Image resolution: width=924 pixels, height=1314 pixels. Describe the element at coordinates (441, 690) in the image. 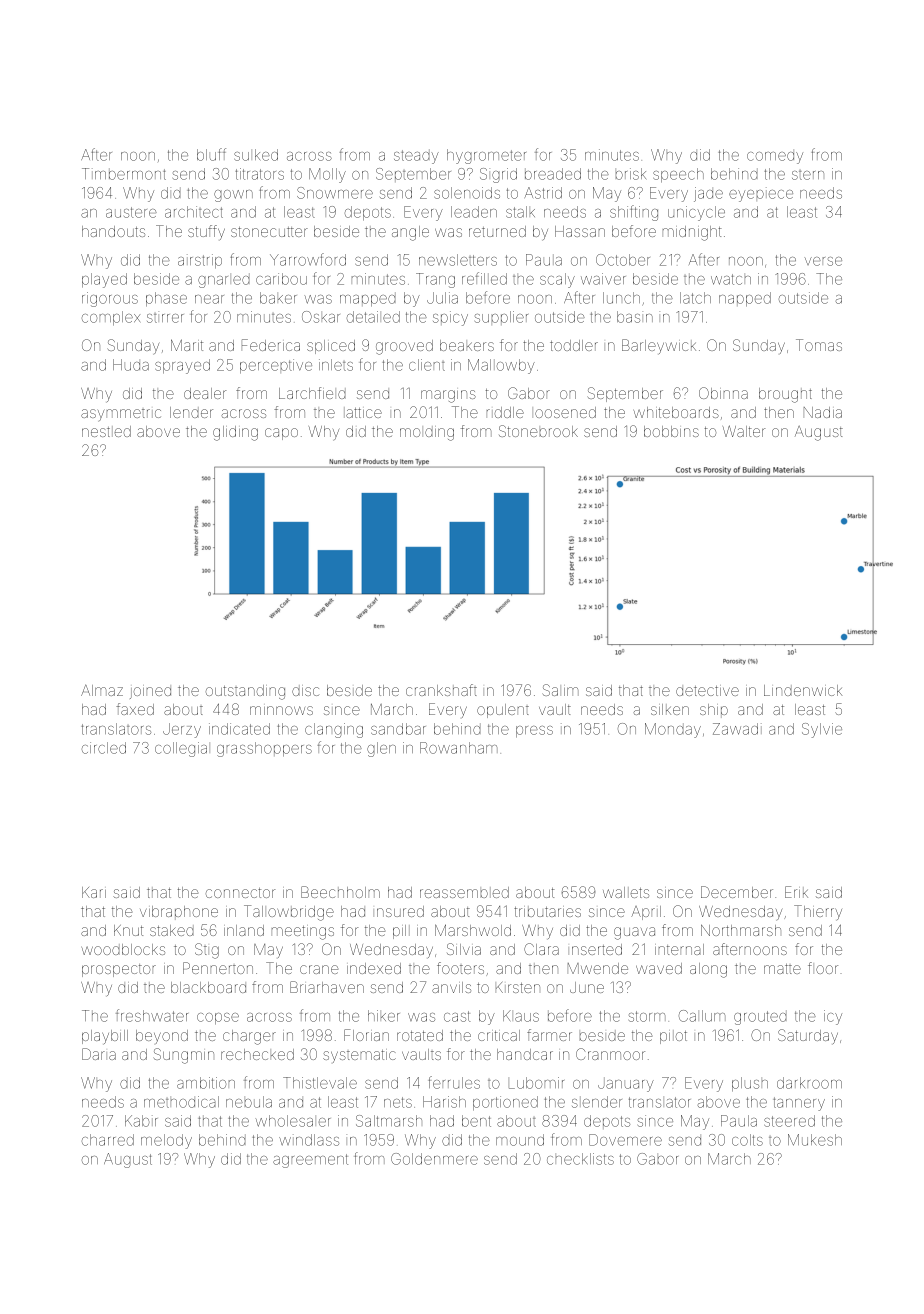

I see `crankshaft` at that location.
